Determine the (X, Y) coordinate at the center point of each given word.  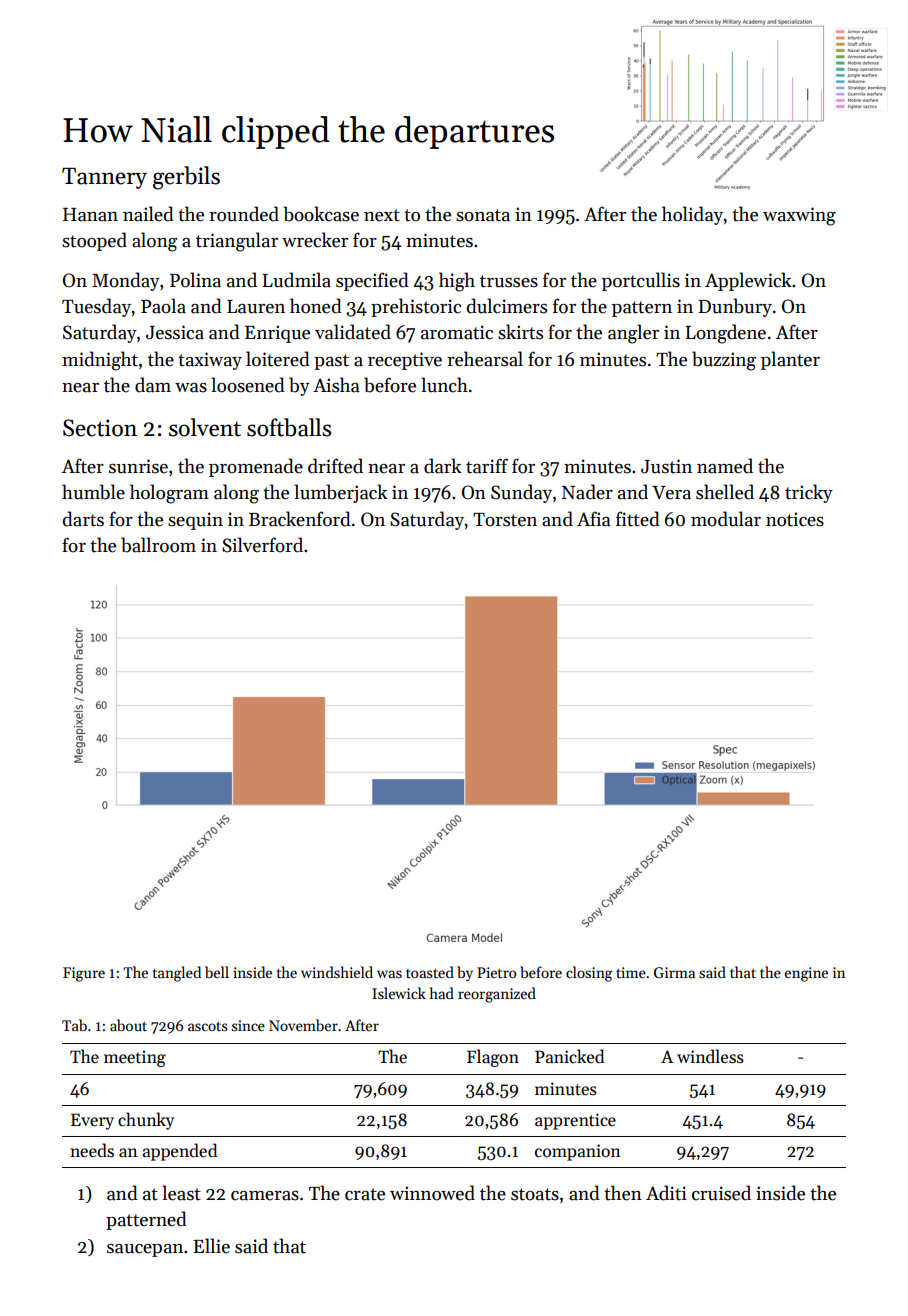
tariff (487, 466)
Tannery (104, 178)
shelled (725, 492)
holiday (692, 215)
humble (93, 492)
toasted (430, 972)
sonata (483, 215)
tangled (177, 974)
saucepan (145, 1250)
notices (795, 519)
